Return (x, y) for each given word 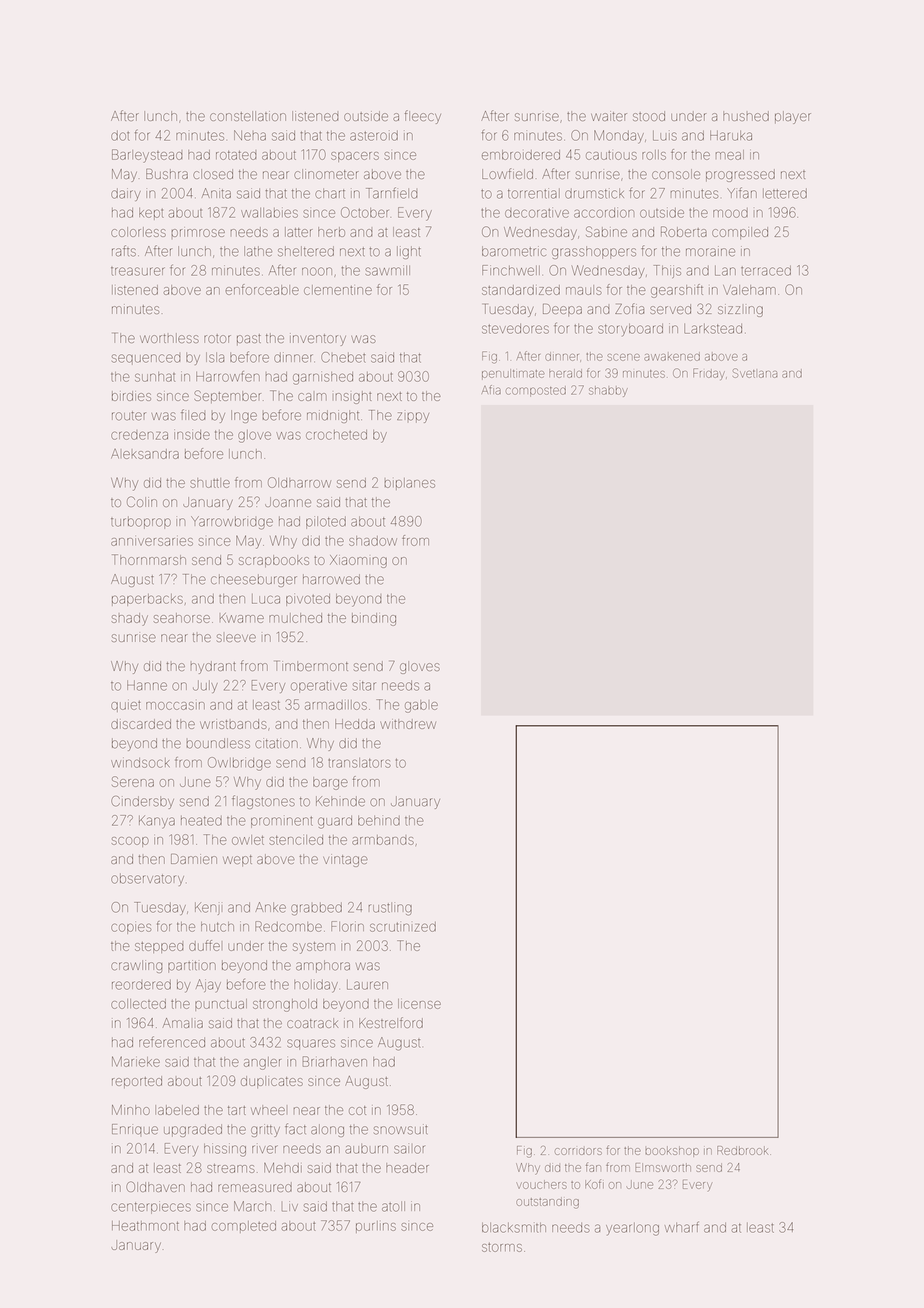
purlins (376, 1227)
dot (120, 136)
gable (421, 706)
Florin (347, 926)
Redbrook (742, 1150)
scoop (130, 842)
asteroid (374, 136)
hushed (746, 116)
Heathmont (145, 1226)
